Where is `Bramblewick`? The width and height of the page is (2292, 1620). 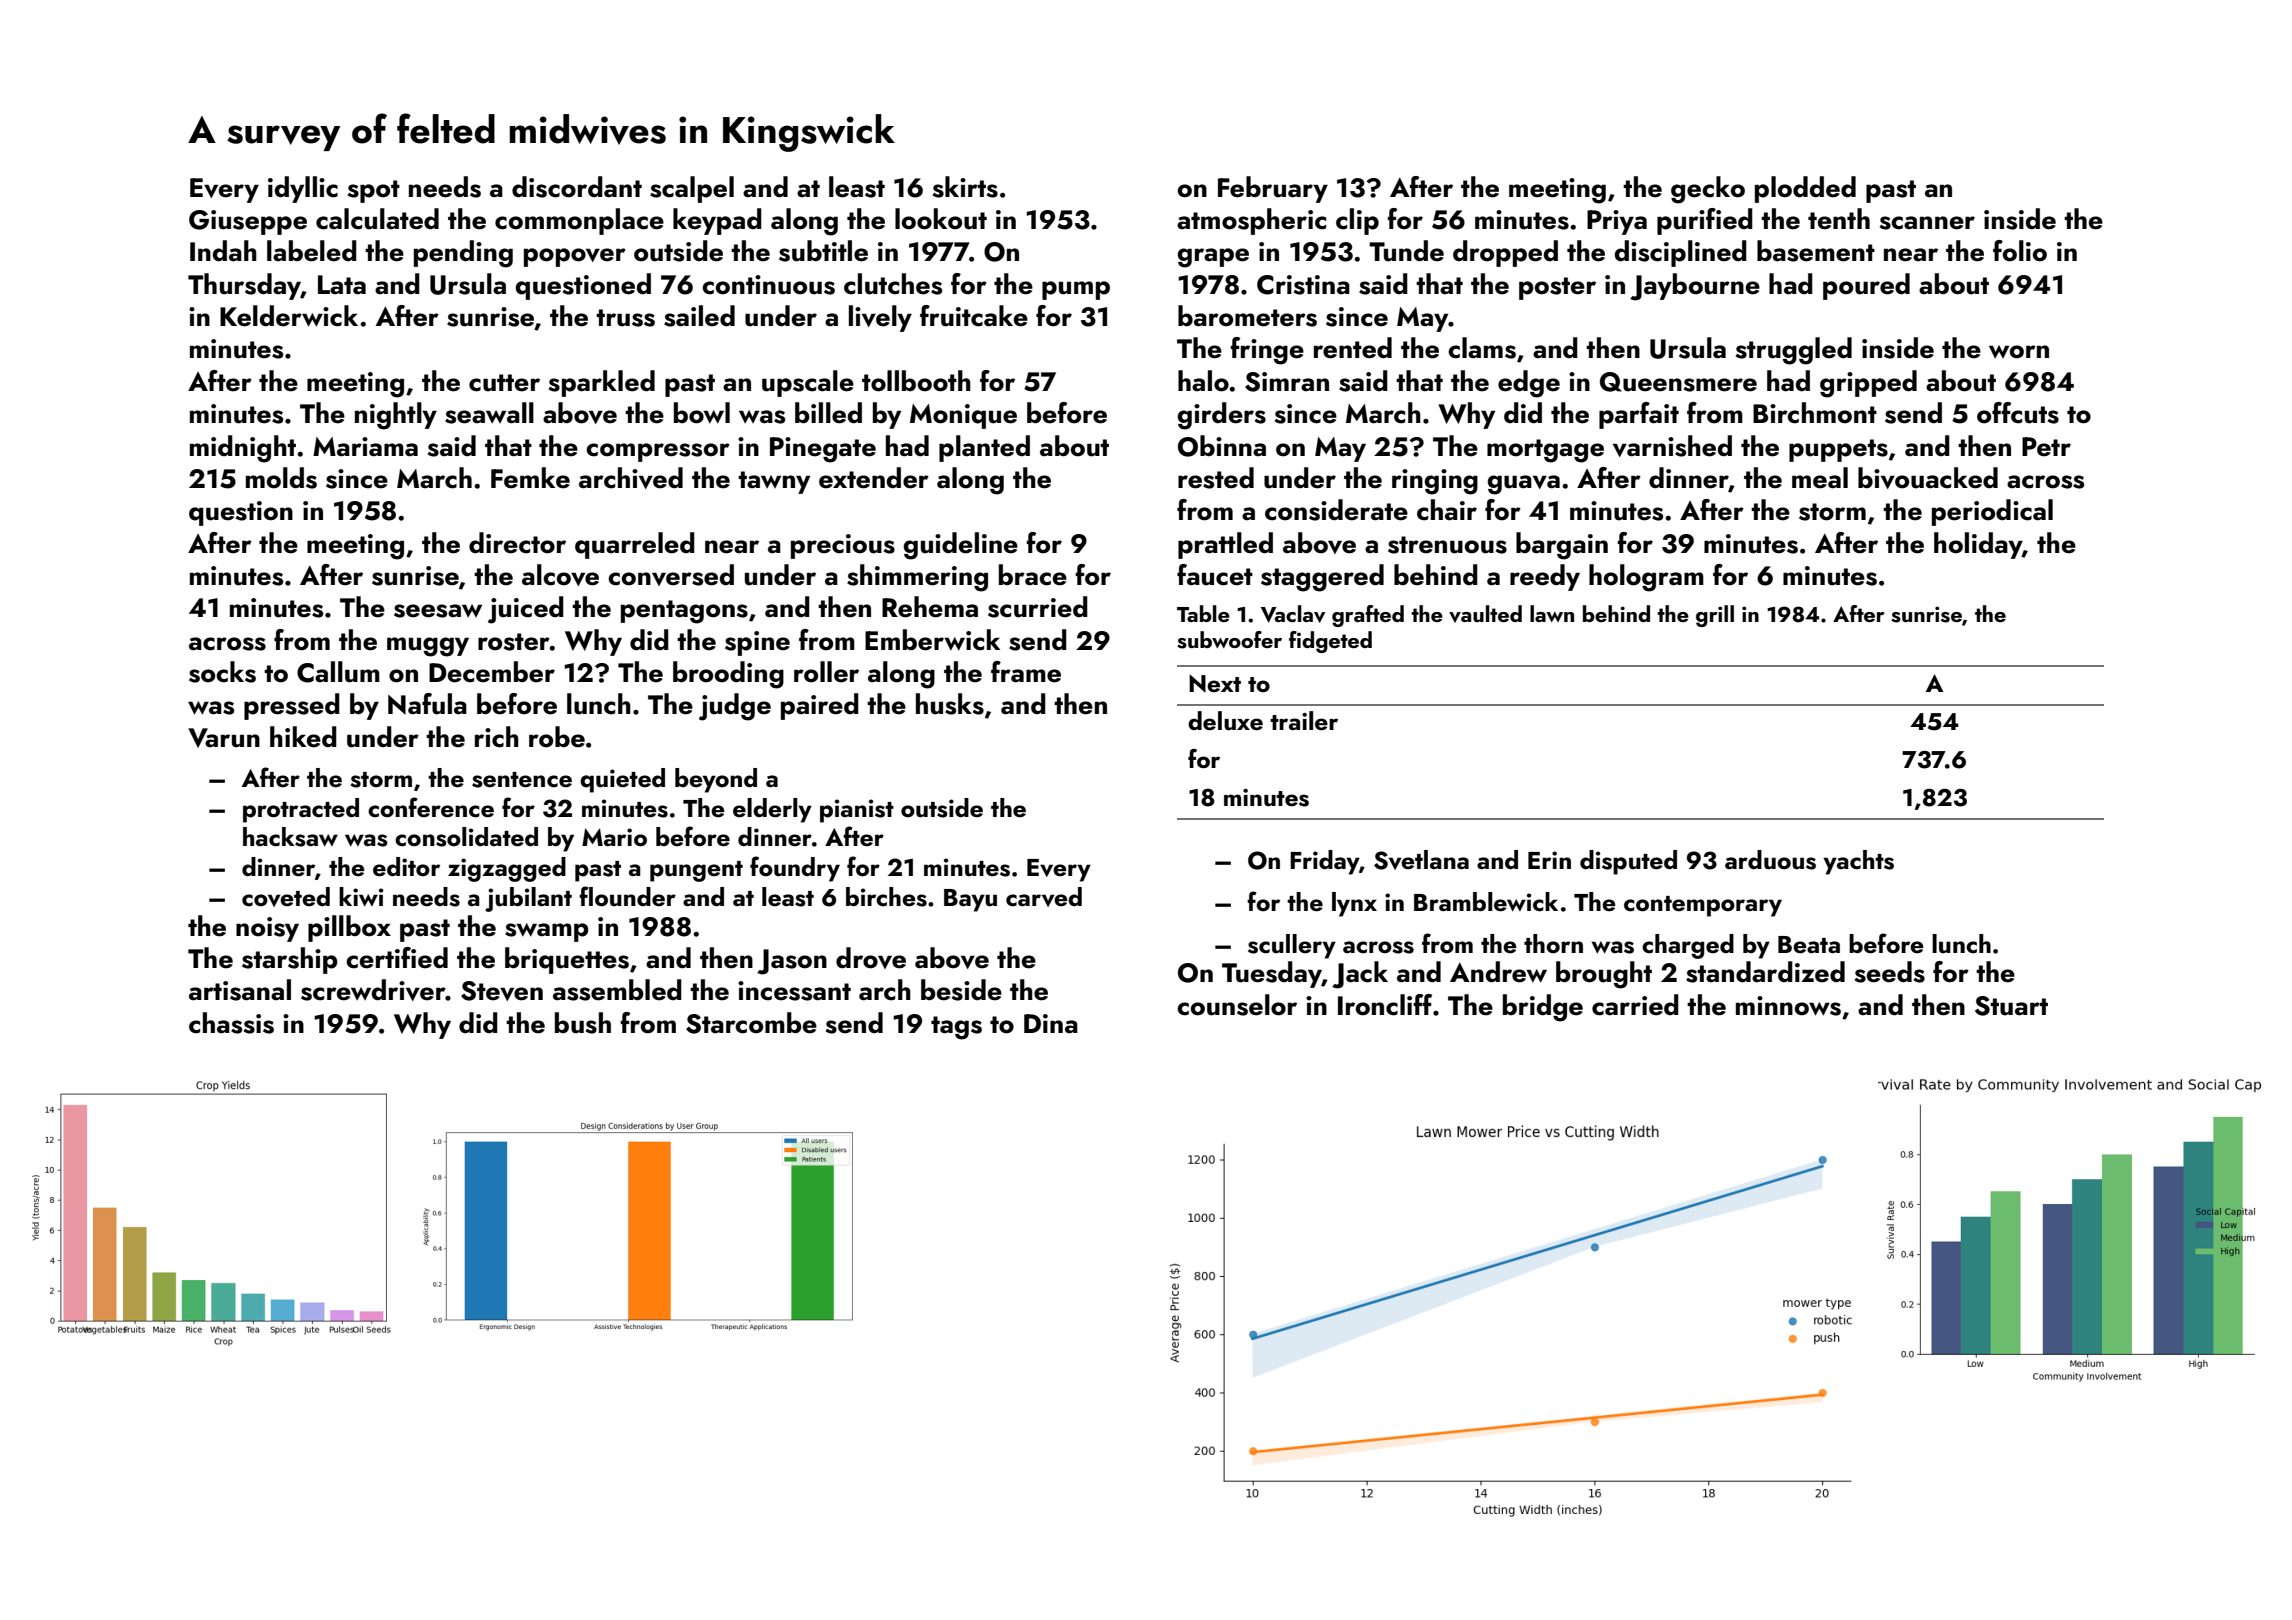
Bramblewick is located at coordinates (1486, 902).
